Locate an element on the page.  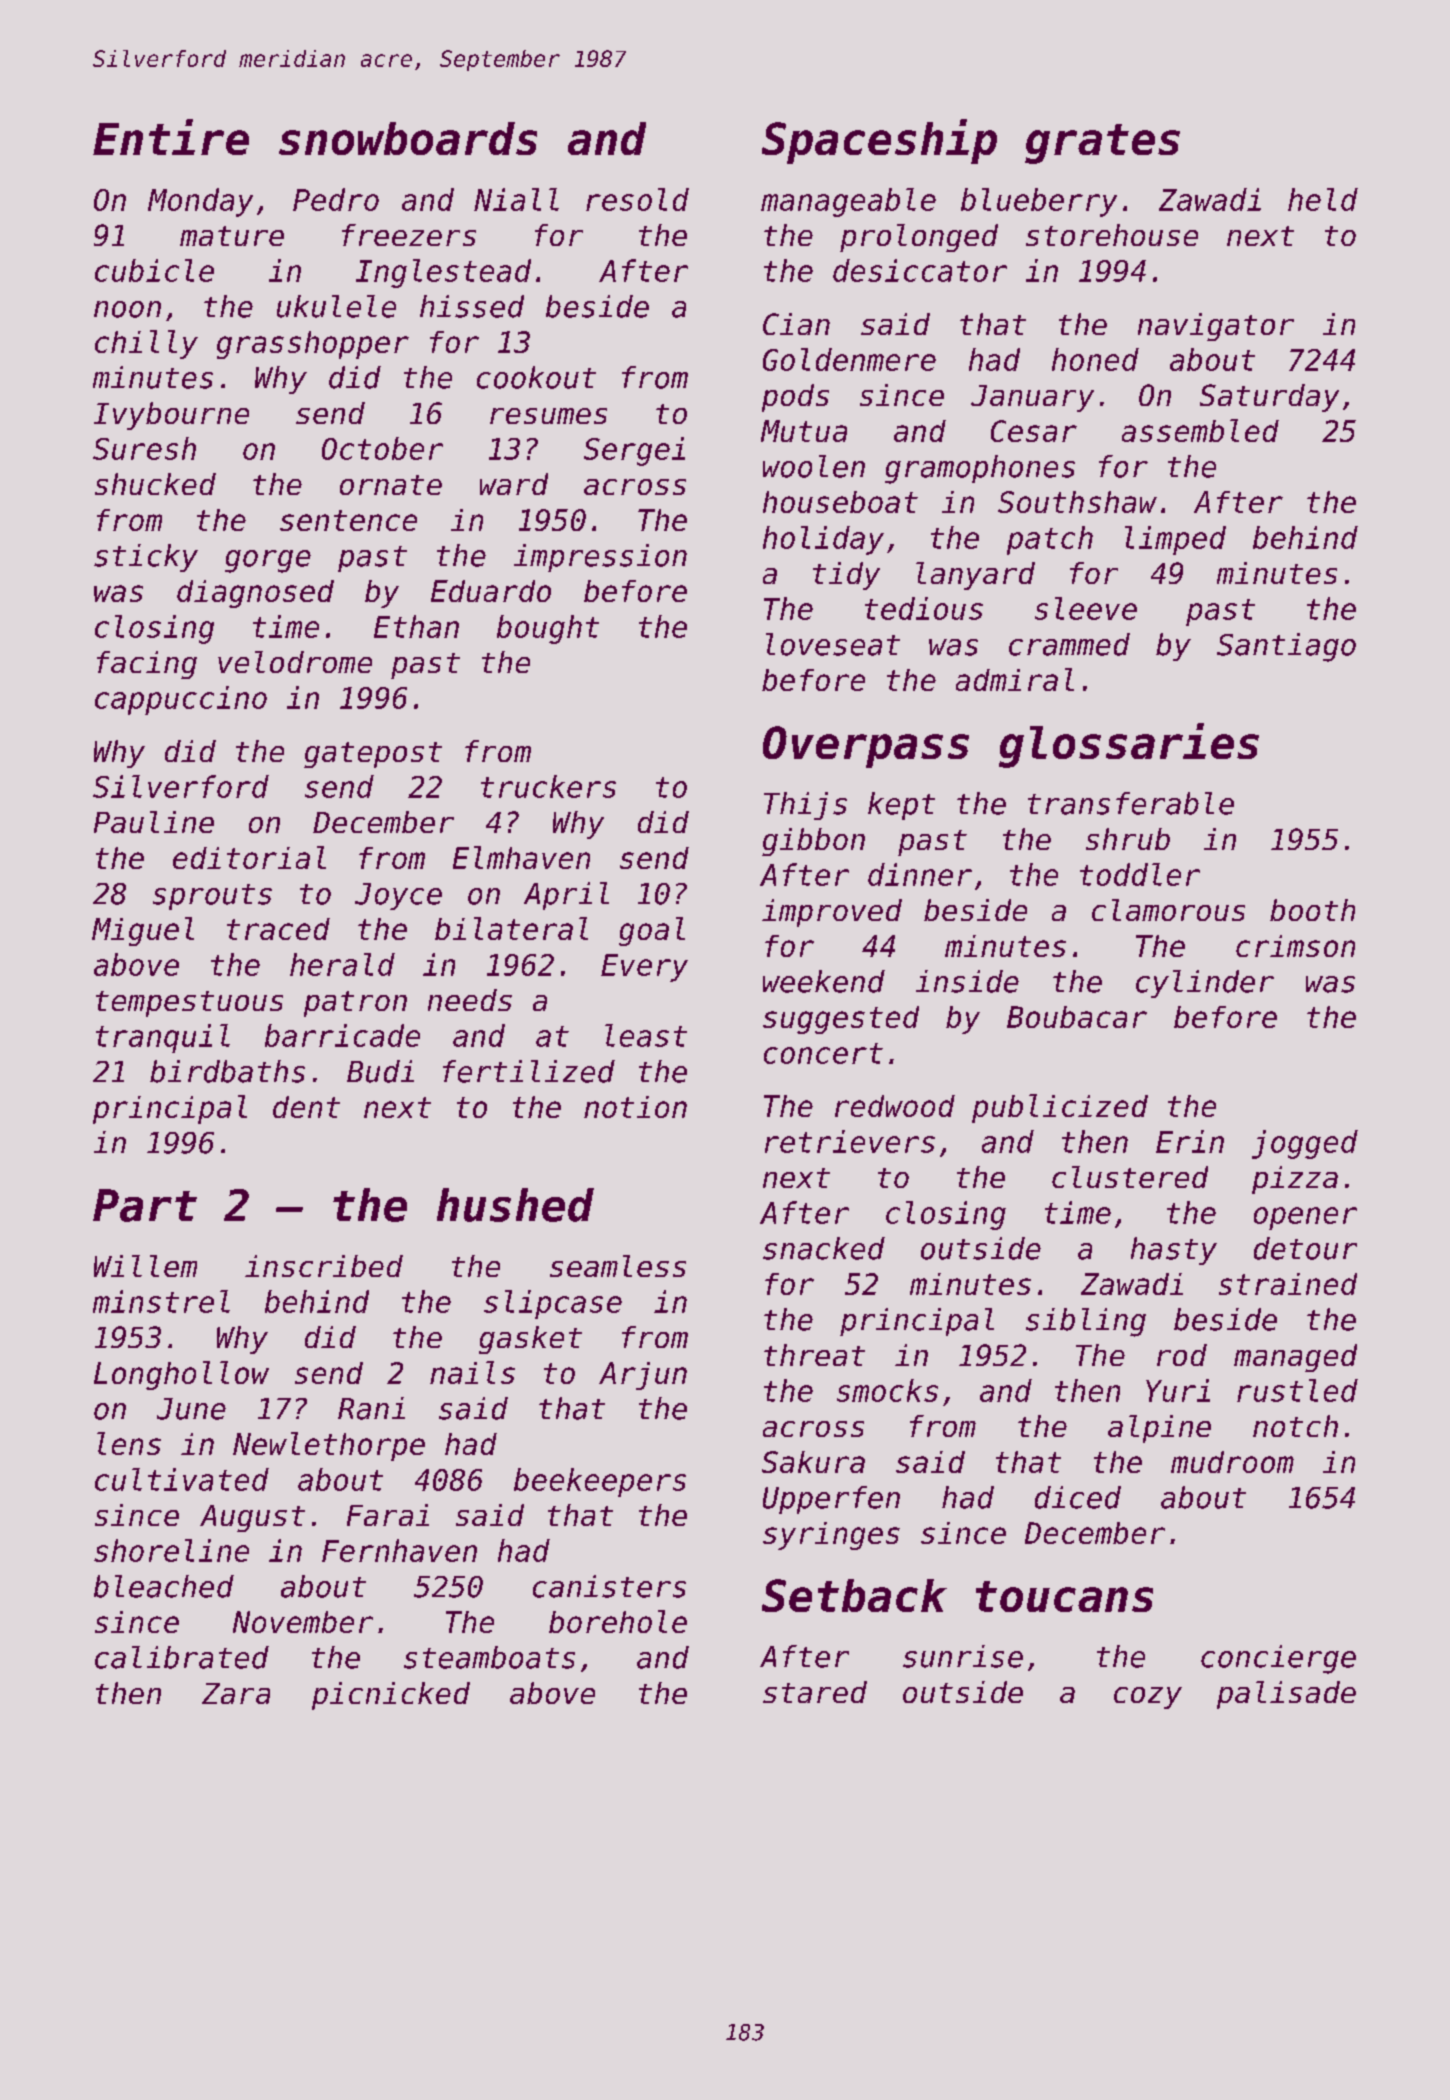
Joyce is located at coordinates (398, 896).
